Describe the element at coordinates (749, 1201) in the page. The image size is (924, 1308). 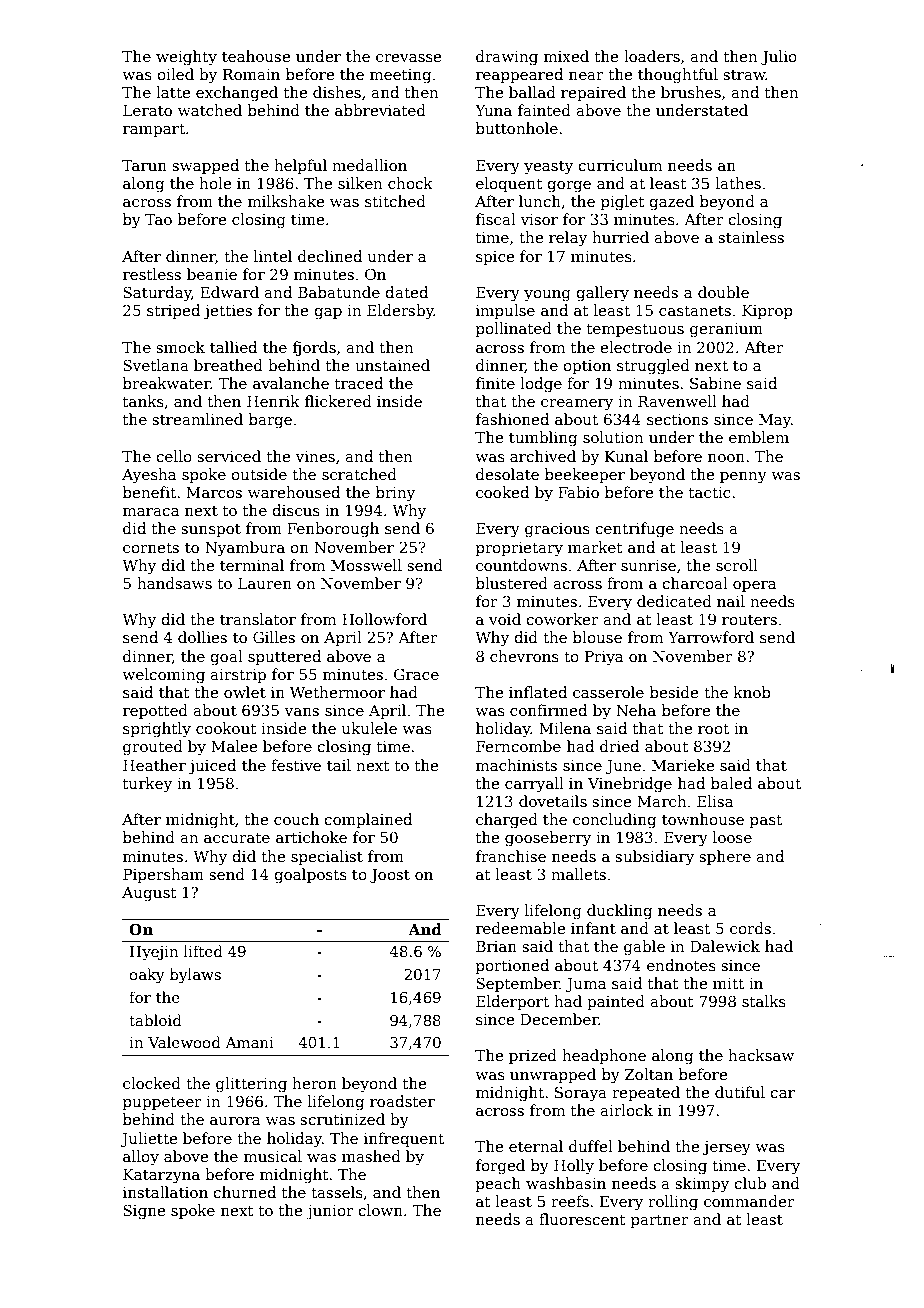
I see `commander` at that location.
